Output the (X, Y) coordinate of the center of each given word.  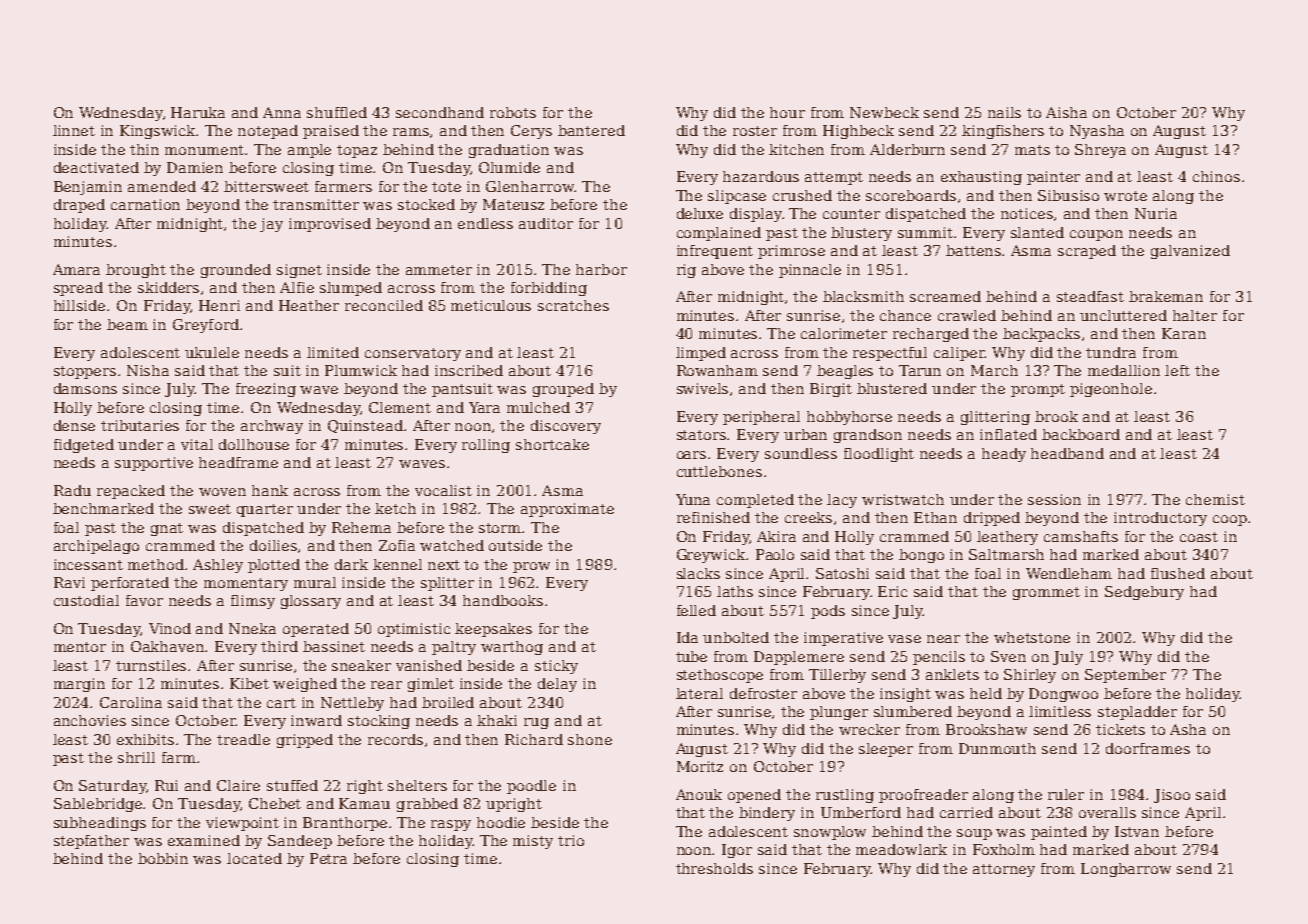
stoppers (85, 372)
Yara (484, 407)
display (756, 215)
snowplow (830, 833)
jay (271, 225)
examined (204, 840)
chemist (1215, 499)
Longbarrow (1126, 870)
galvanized (1190, 252)
